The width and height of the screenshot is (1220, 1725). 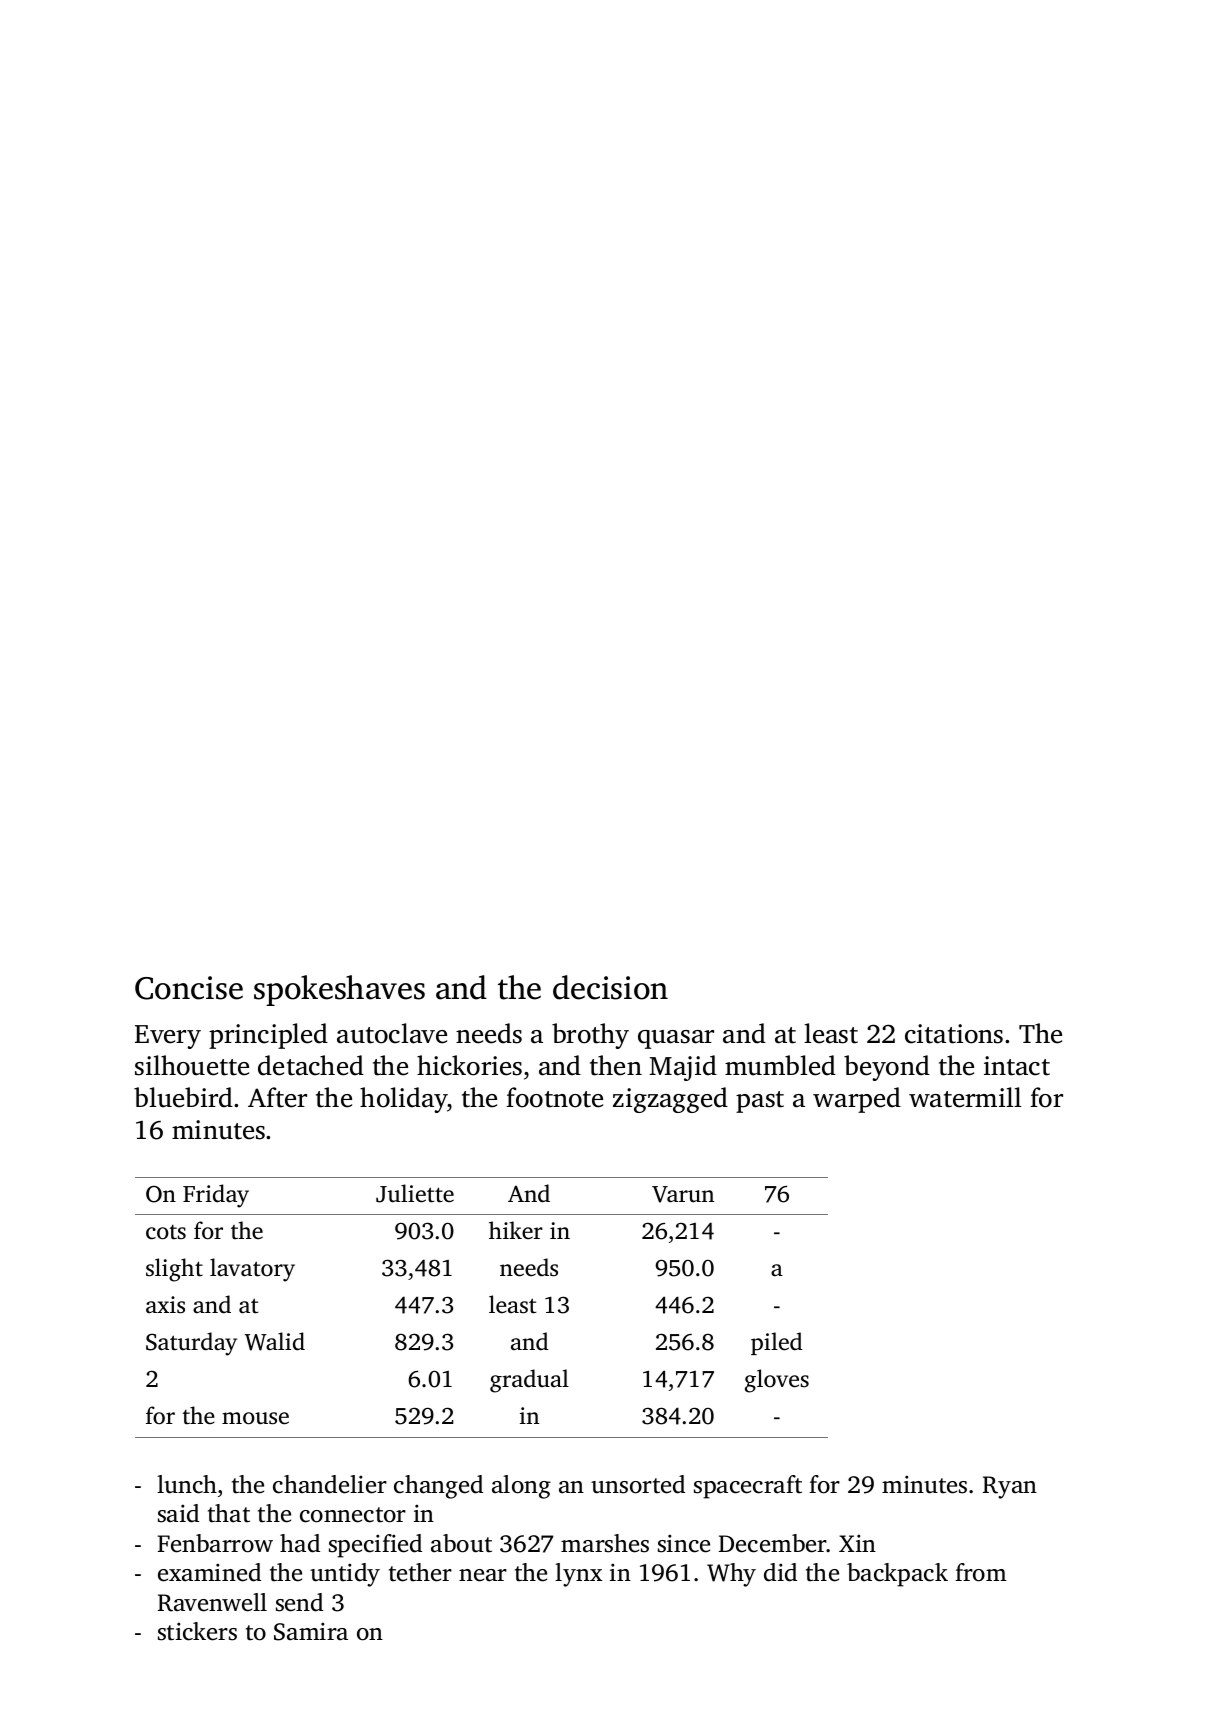 What do you see at coordinates (311, 1631) in the screenshot?
I see `Samira` at bounding box center [311, 1631].
